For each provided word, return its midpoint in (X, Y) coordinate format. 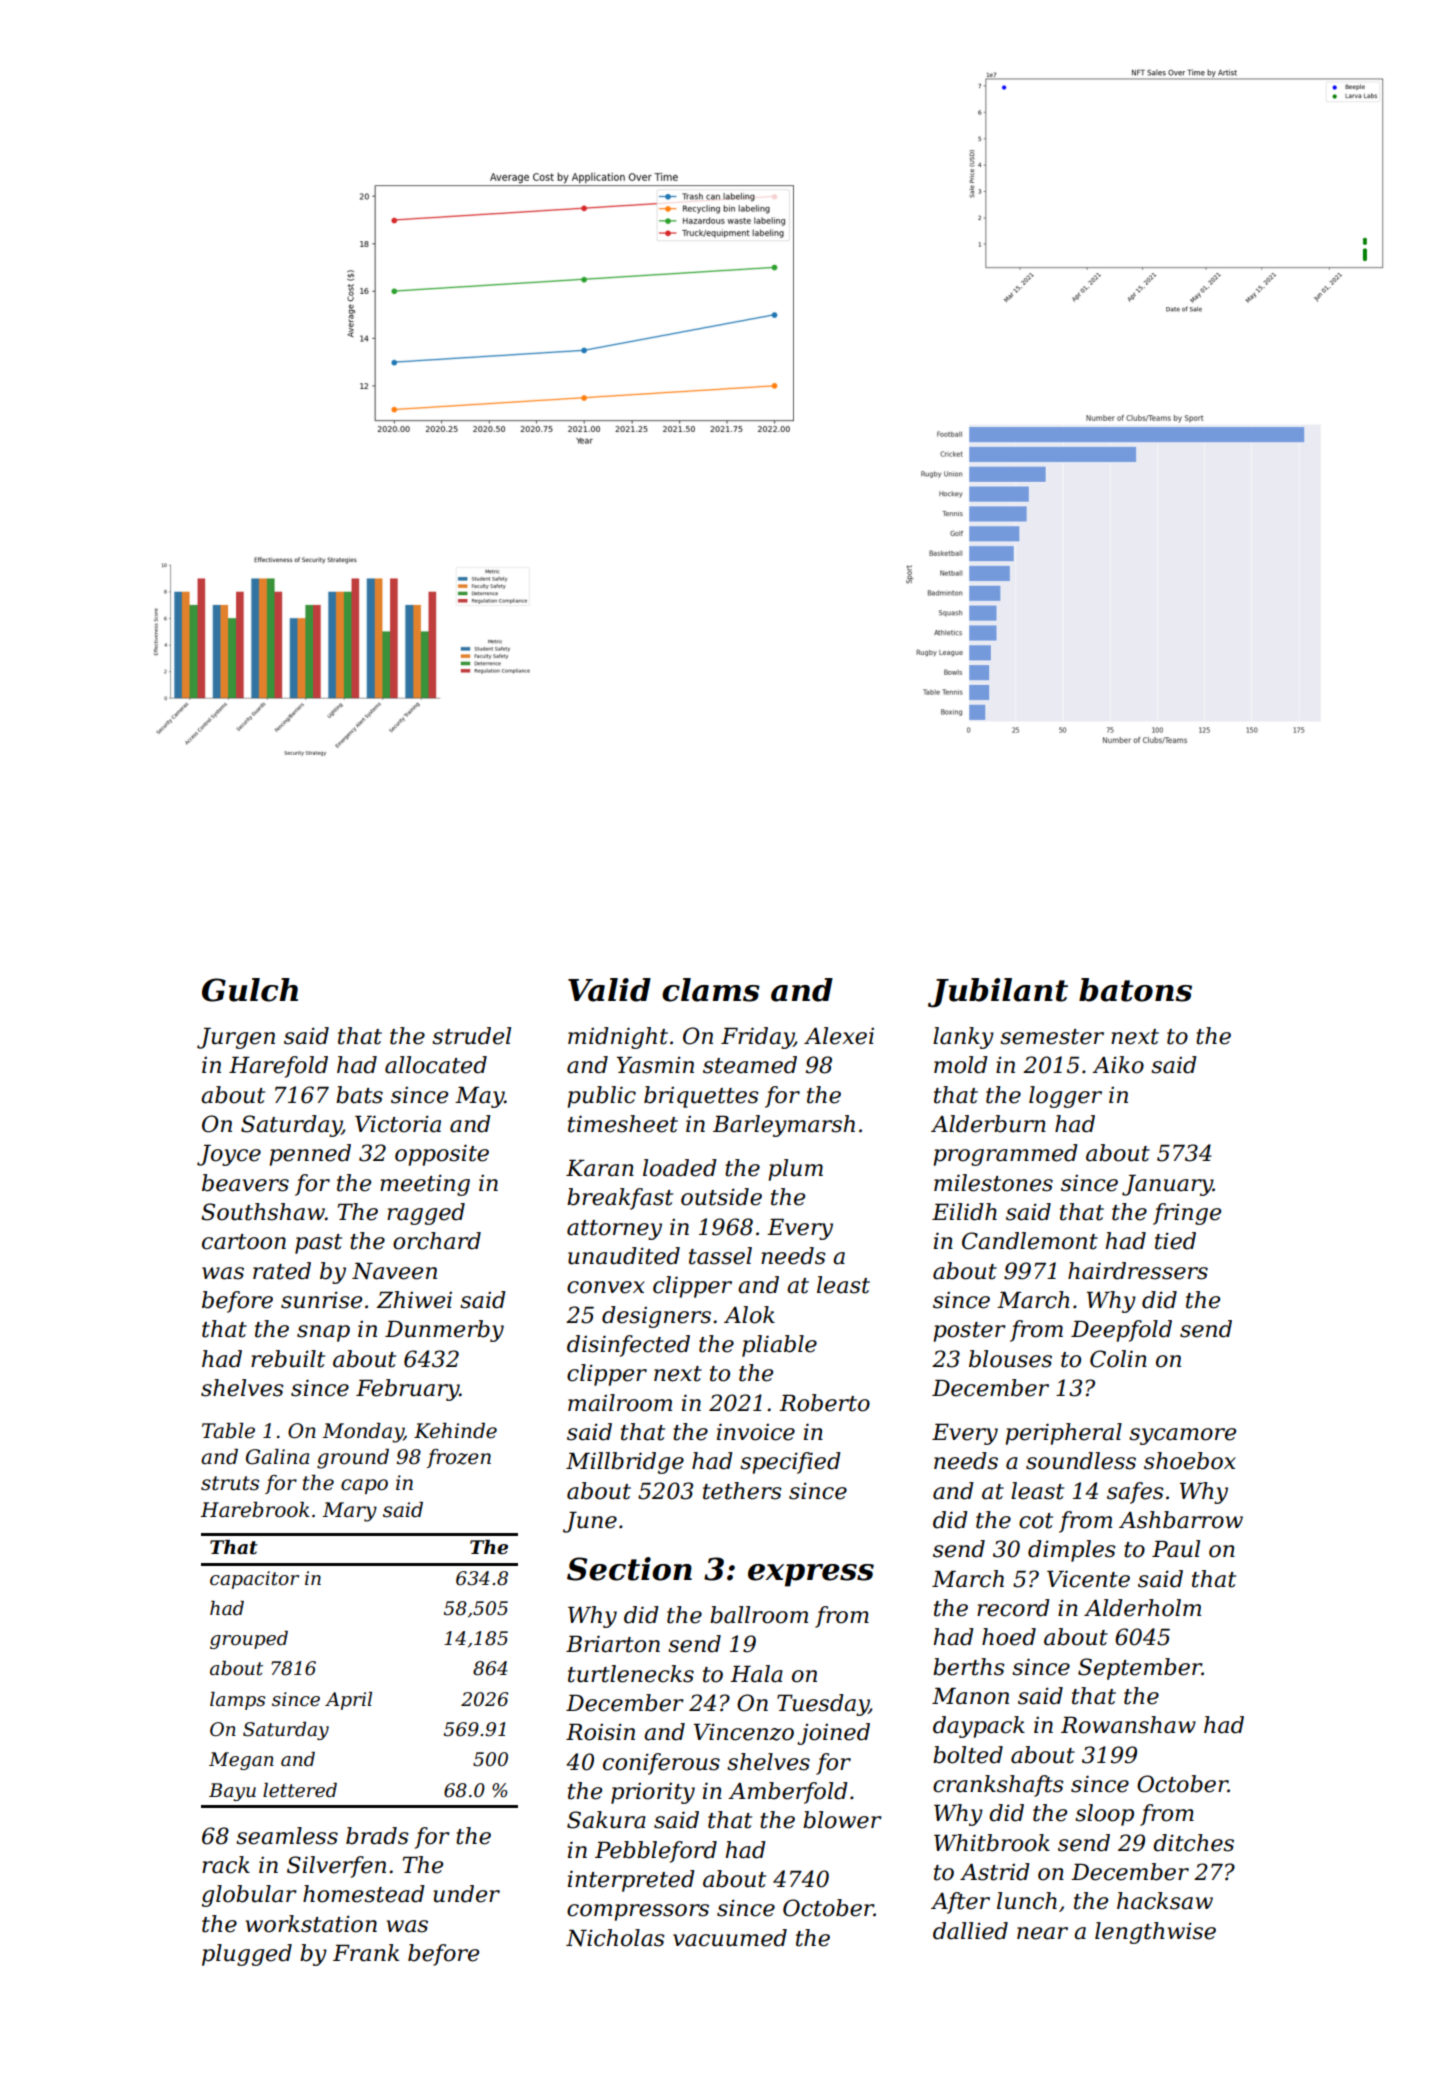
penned (310, 1155)
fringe (1187, 1214)
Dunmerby (444, 1331)
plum (795, 1170)
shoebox (1190, 1461)
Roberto (824, 1403)
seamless (287, 1836)
